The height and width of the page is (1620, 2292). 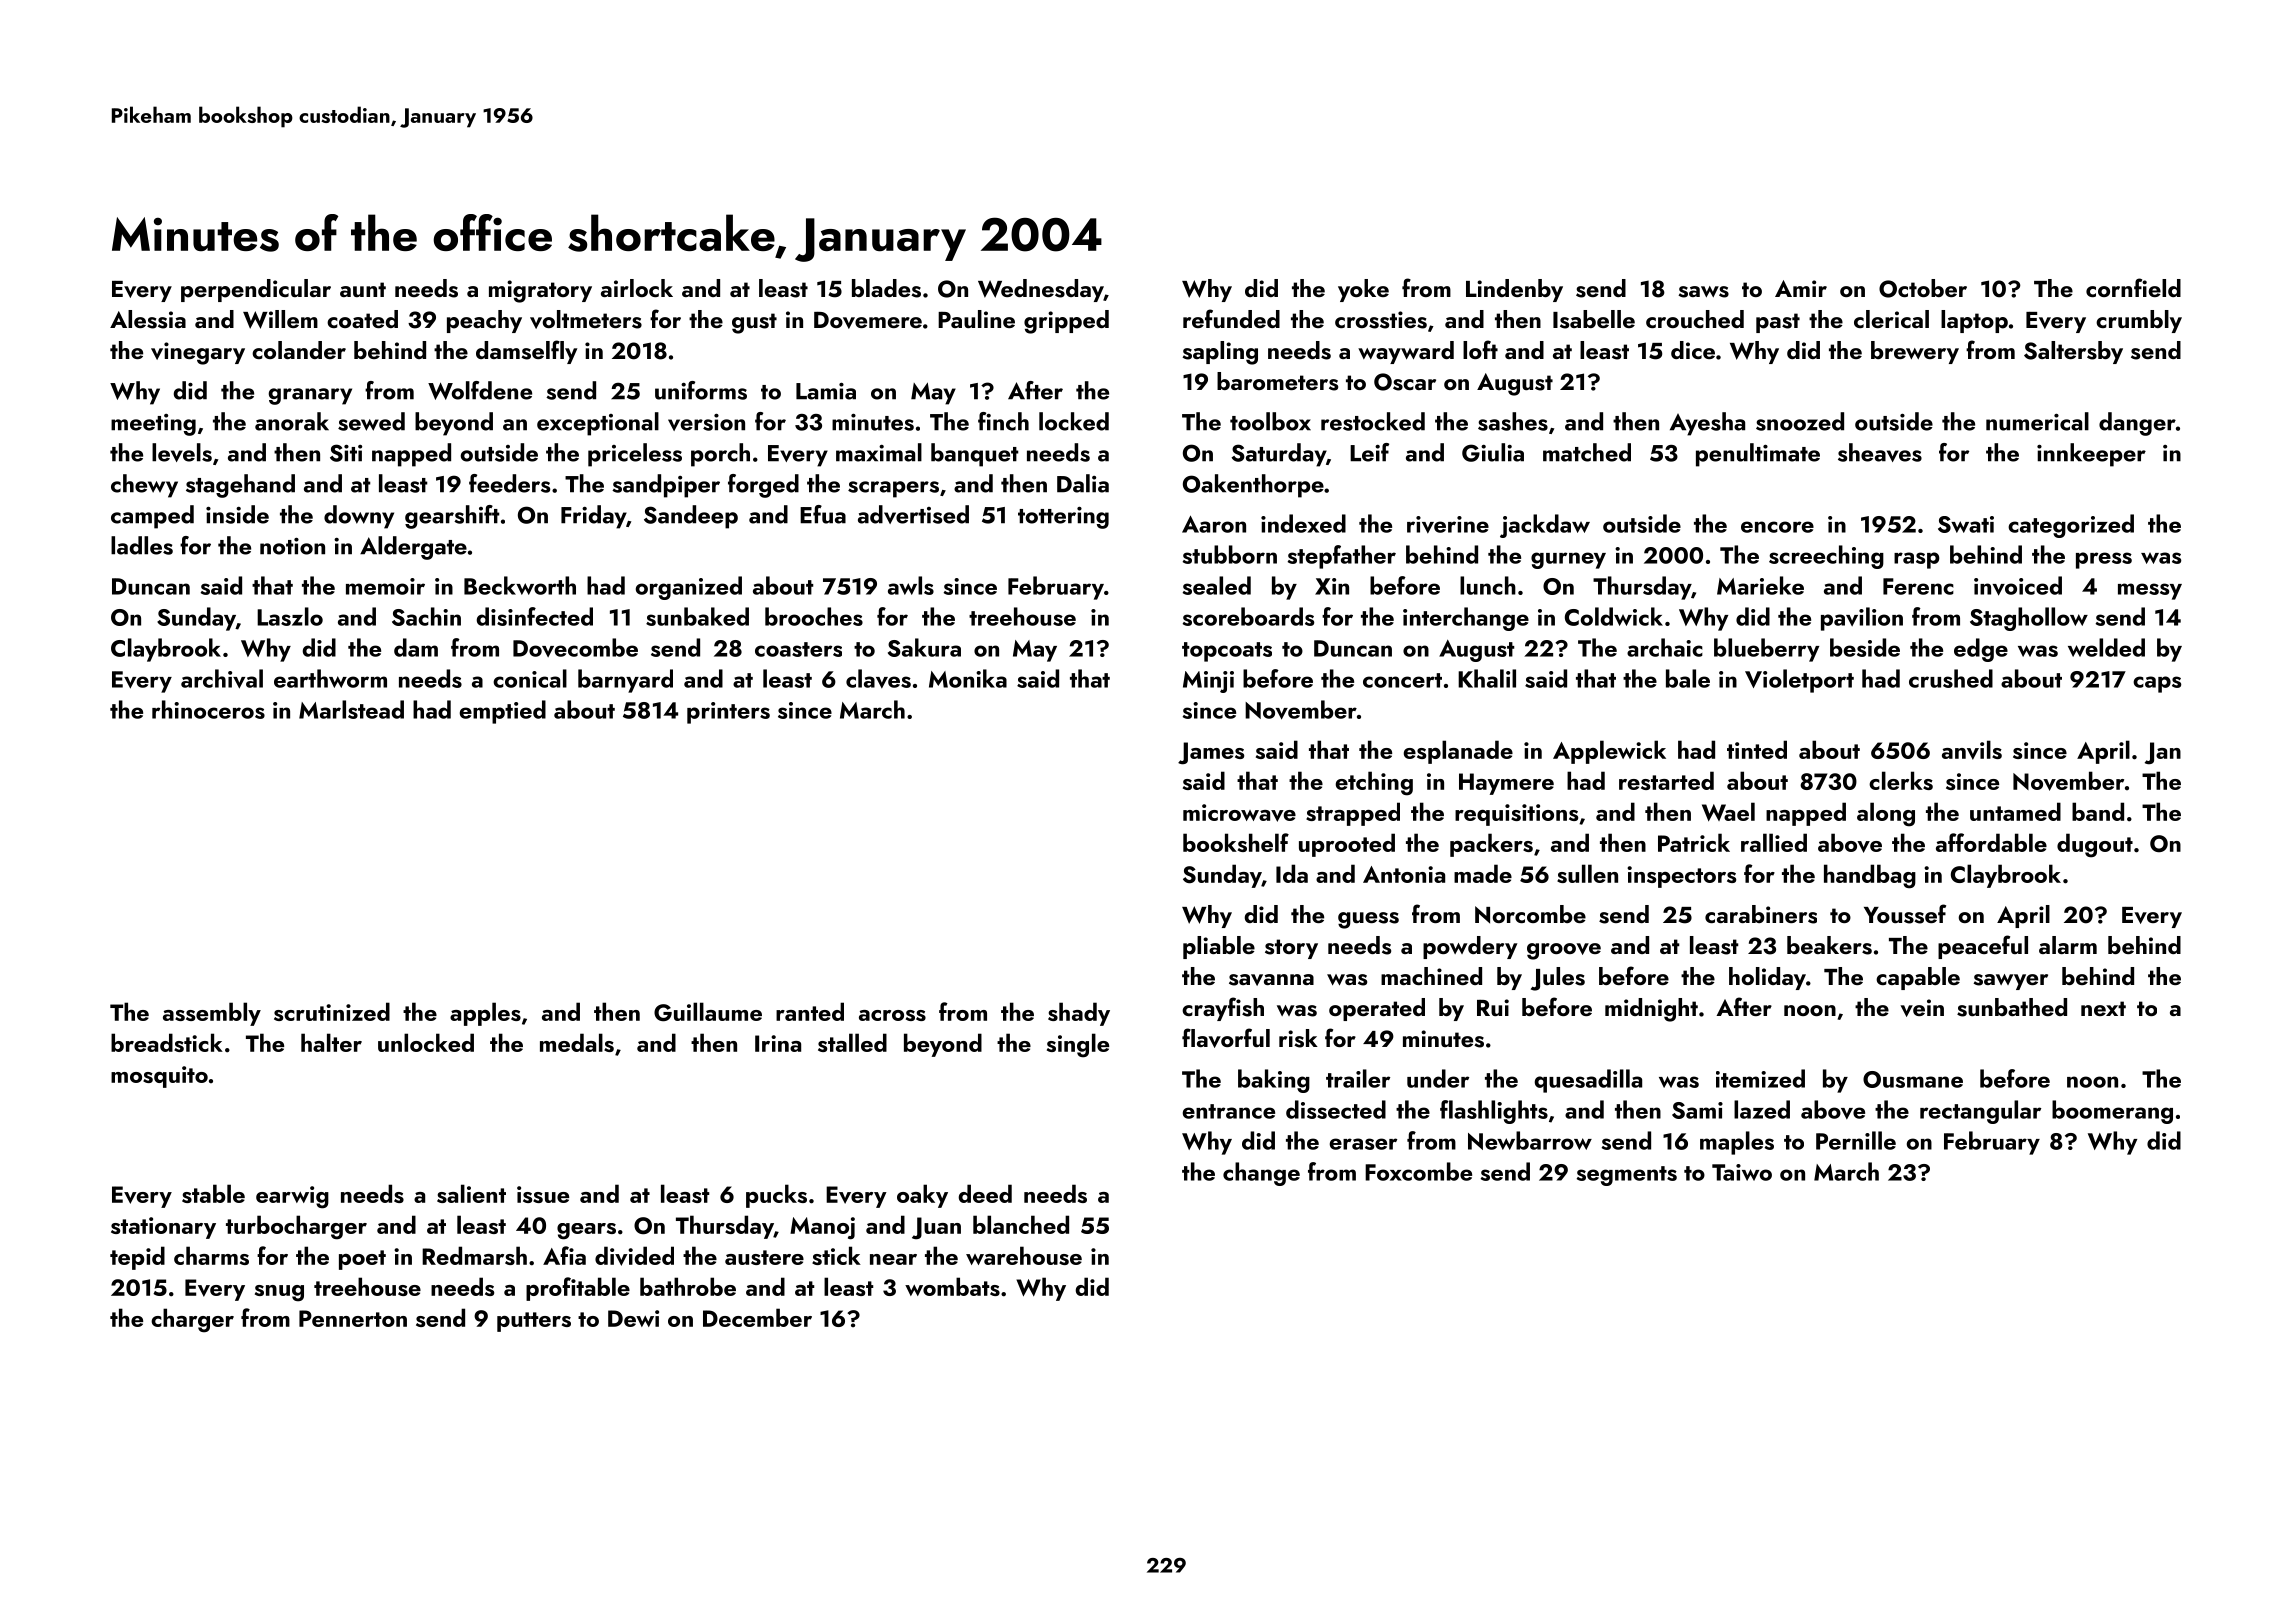 I want to click on shady, so click(x=1079, y=1014).
